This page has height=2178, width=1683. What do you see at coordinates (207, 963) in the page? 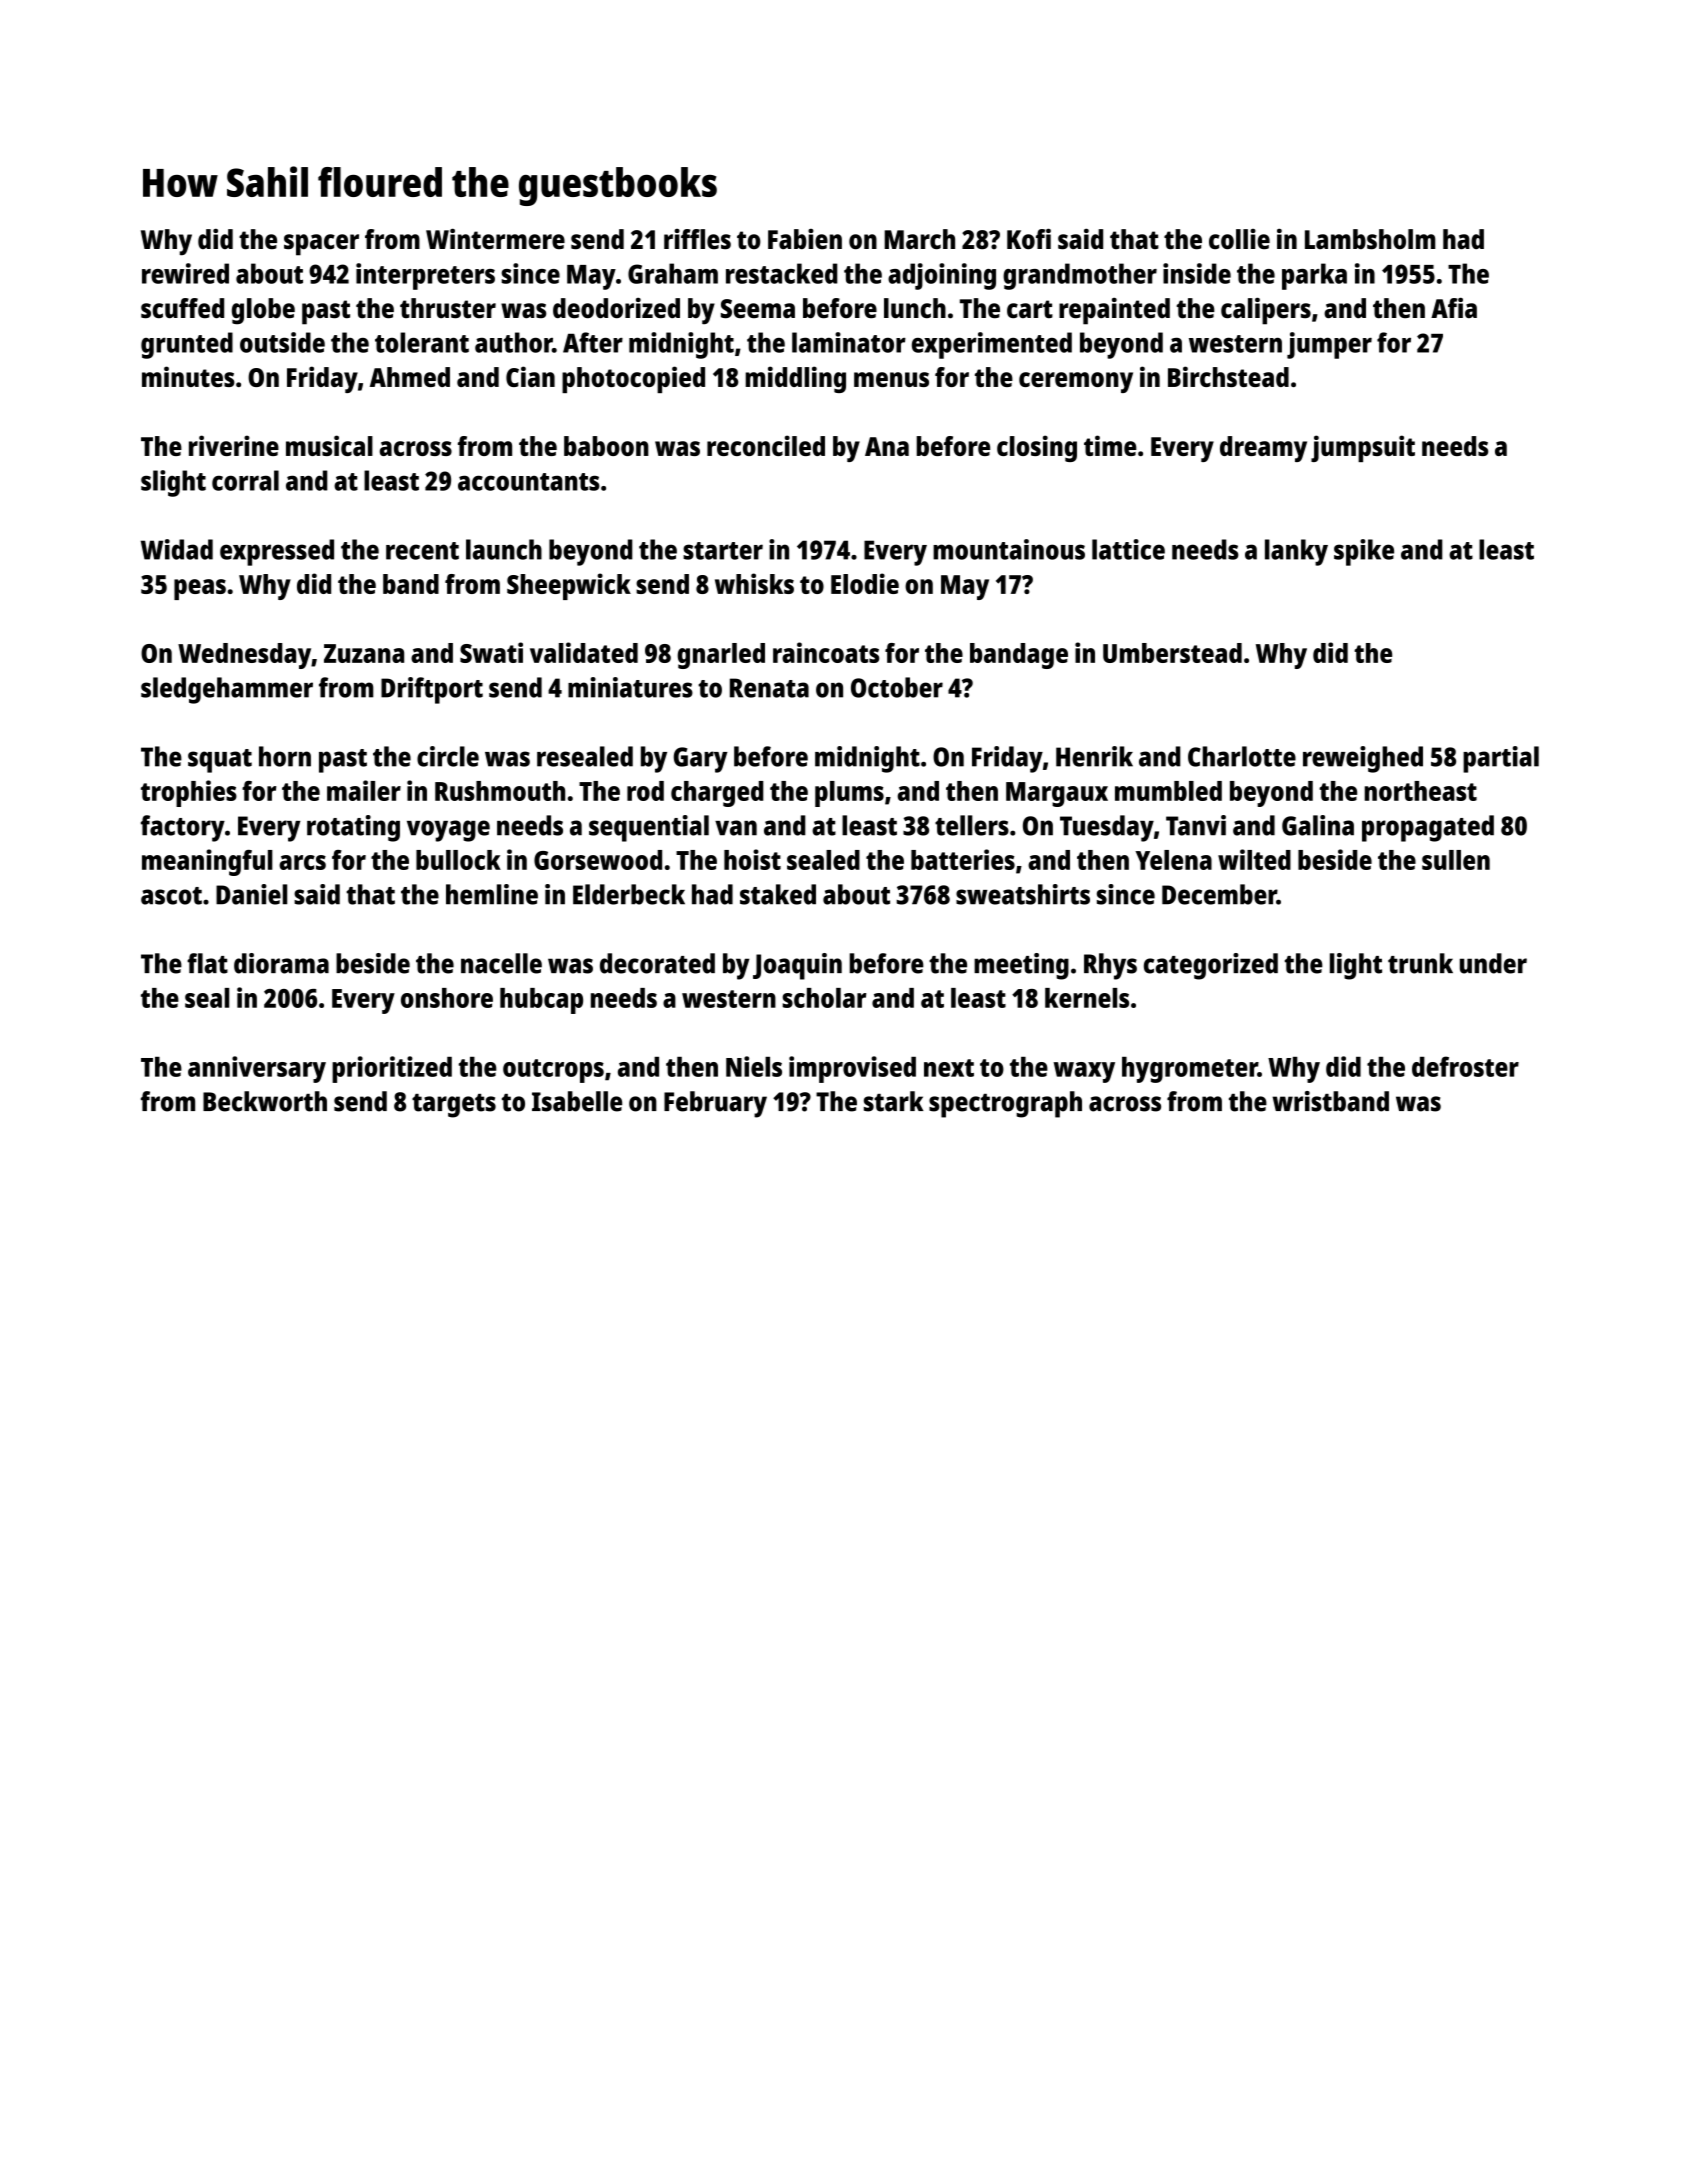
I see `flat` at bounding box center [207, 963].
